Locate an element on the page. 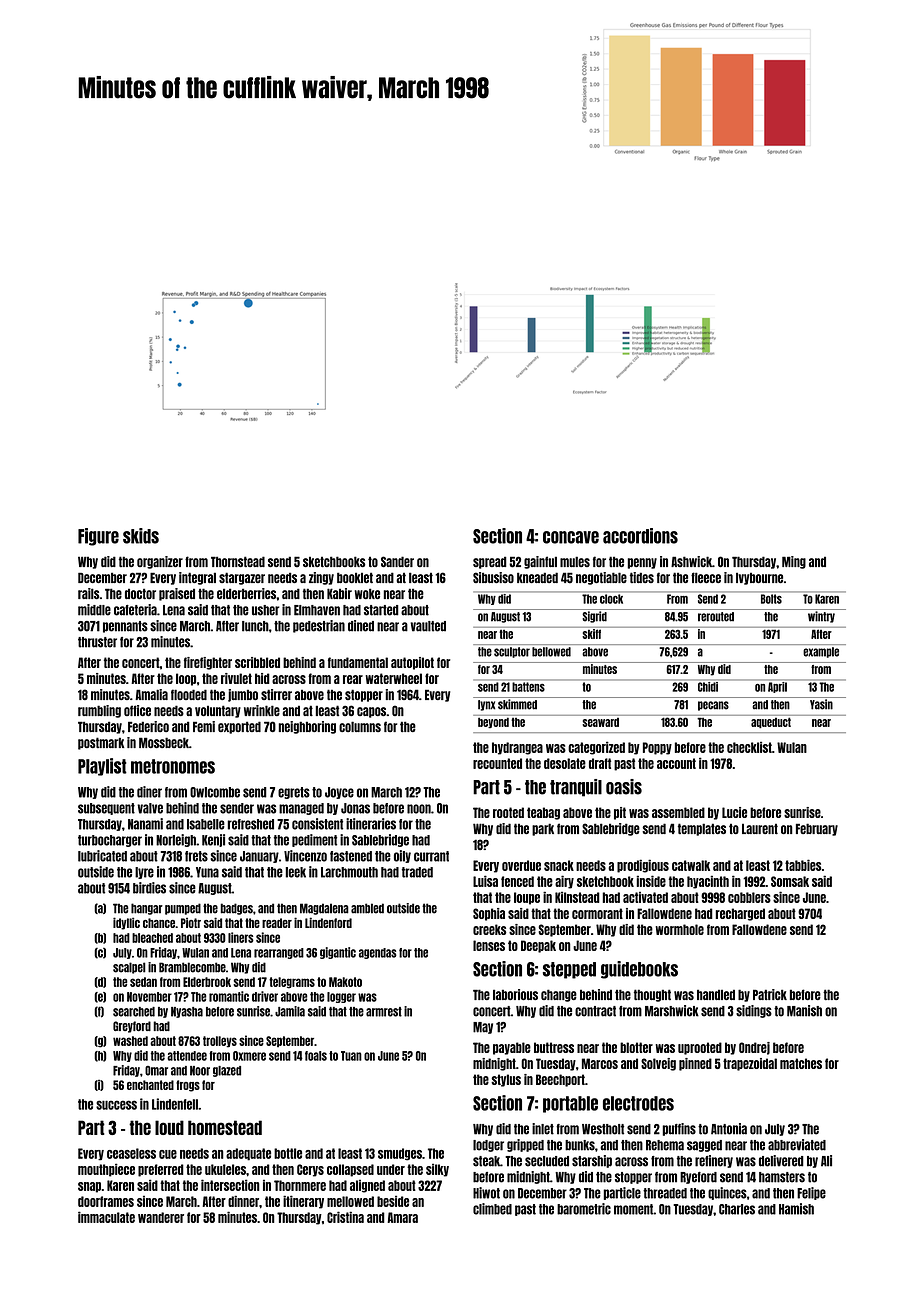 This image has width=924, height=1308. climbed is located at coordinates (492, 1209).
